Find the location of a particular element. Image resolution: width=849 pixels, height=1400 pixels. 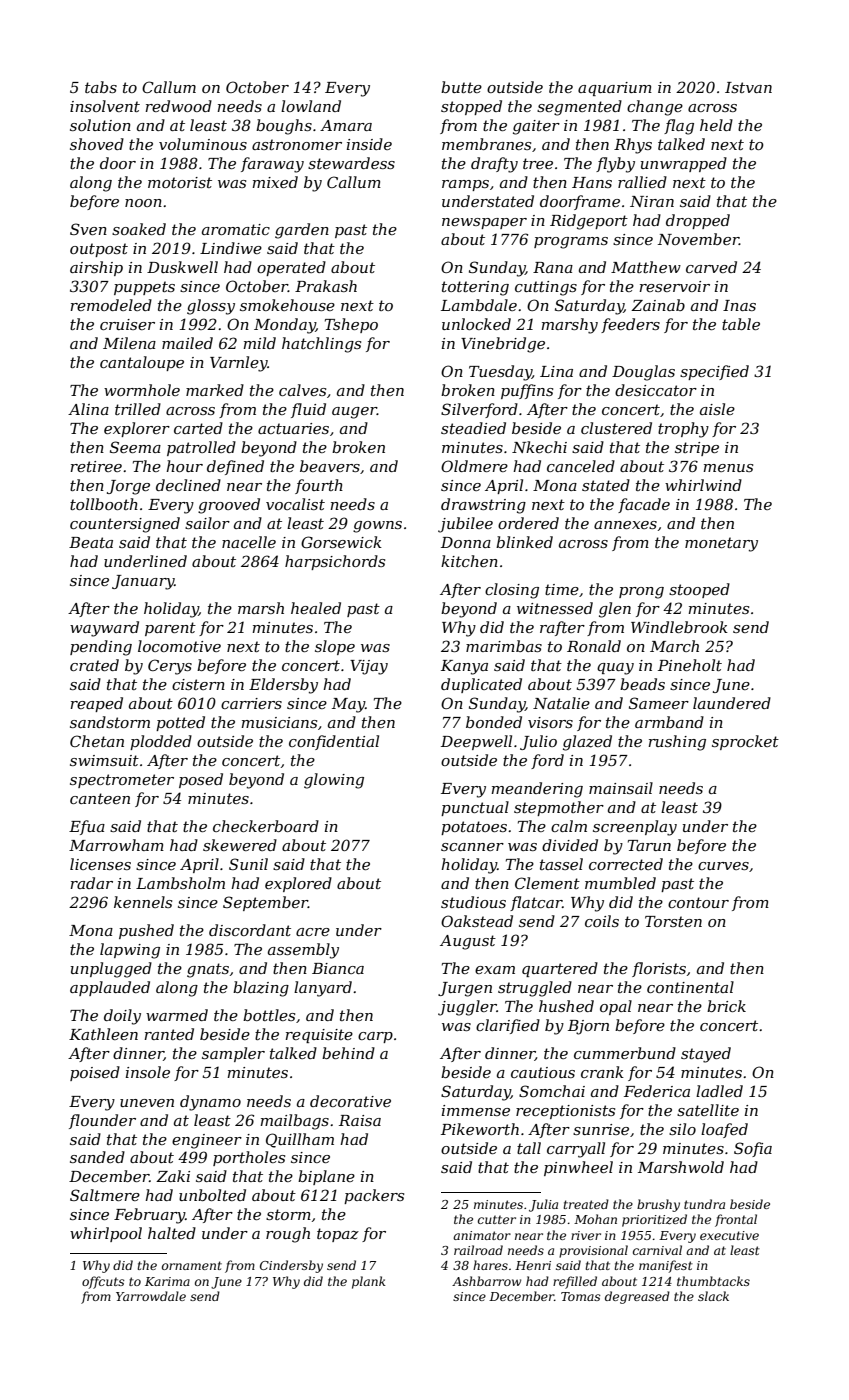

sprocket is located at coordinates (745, 742).
